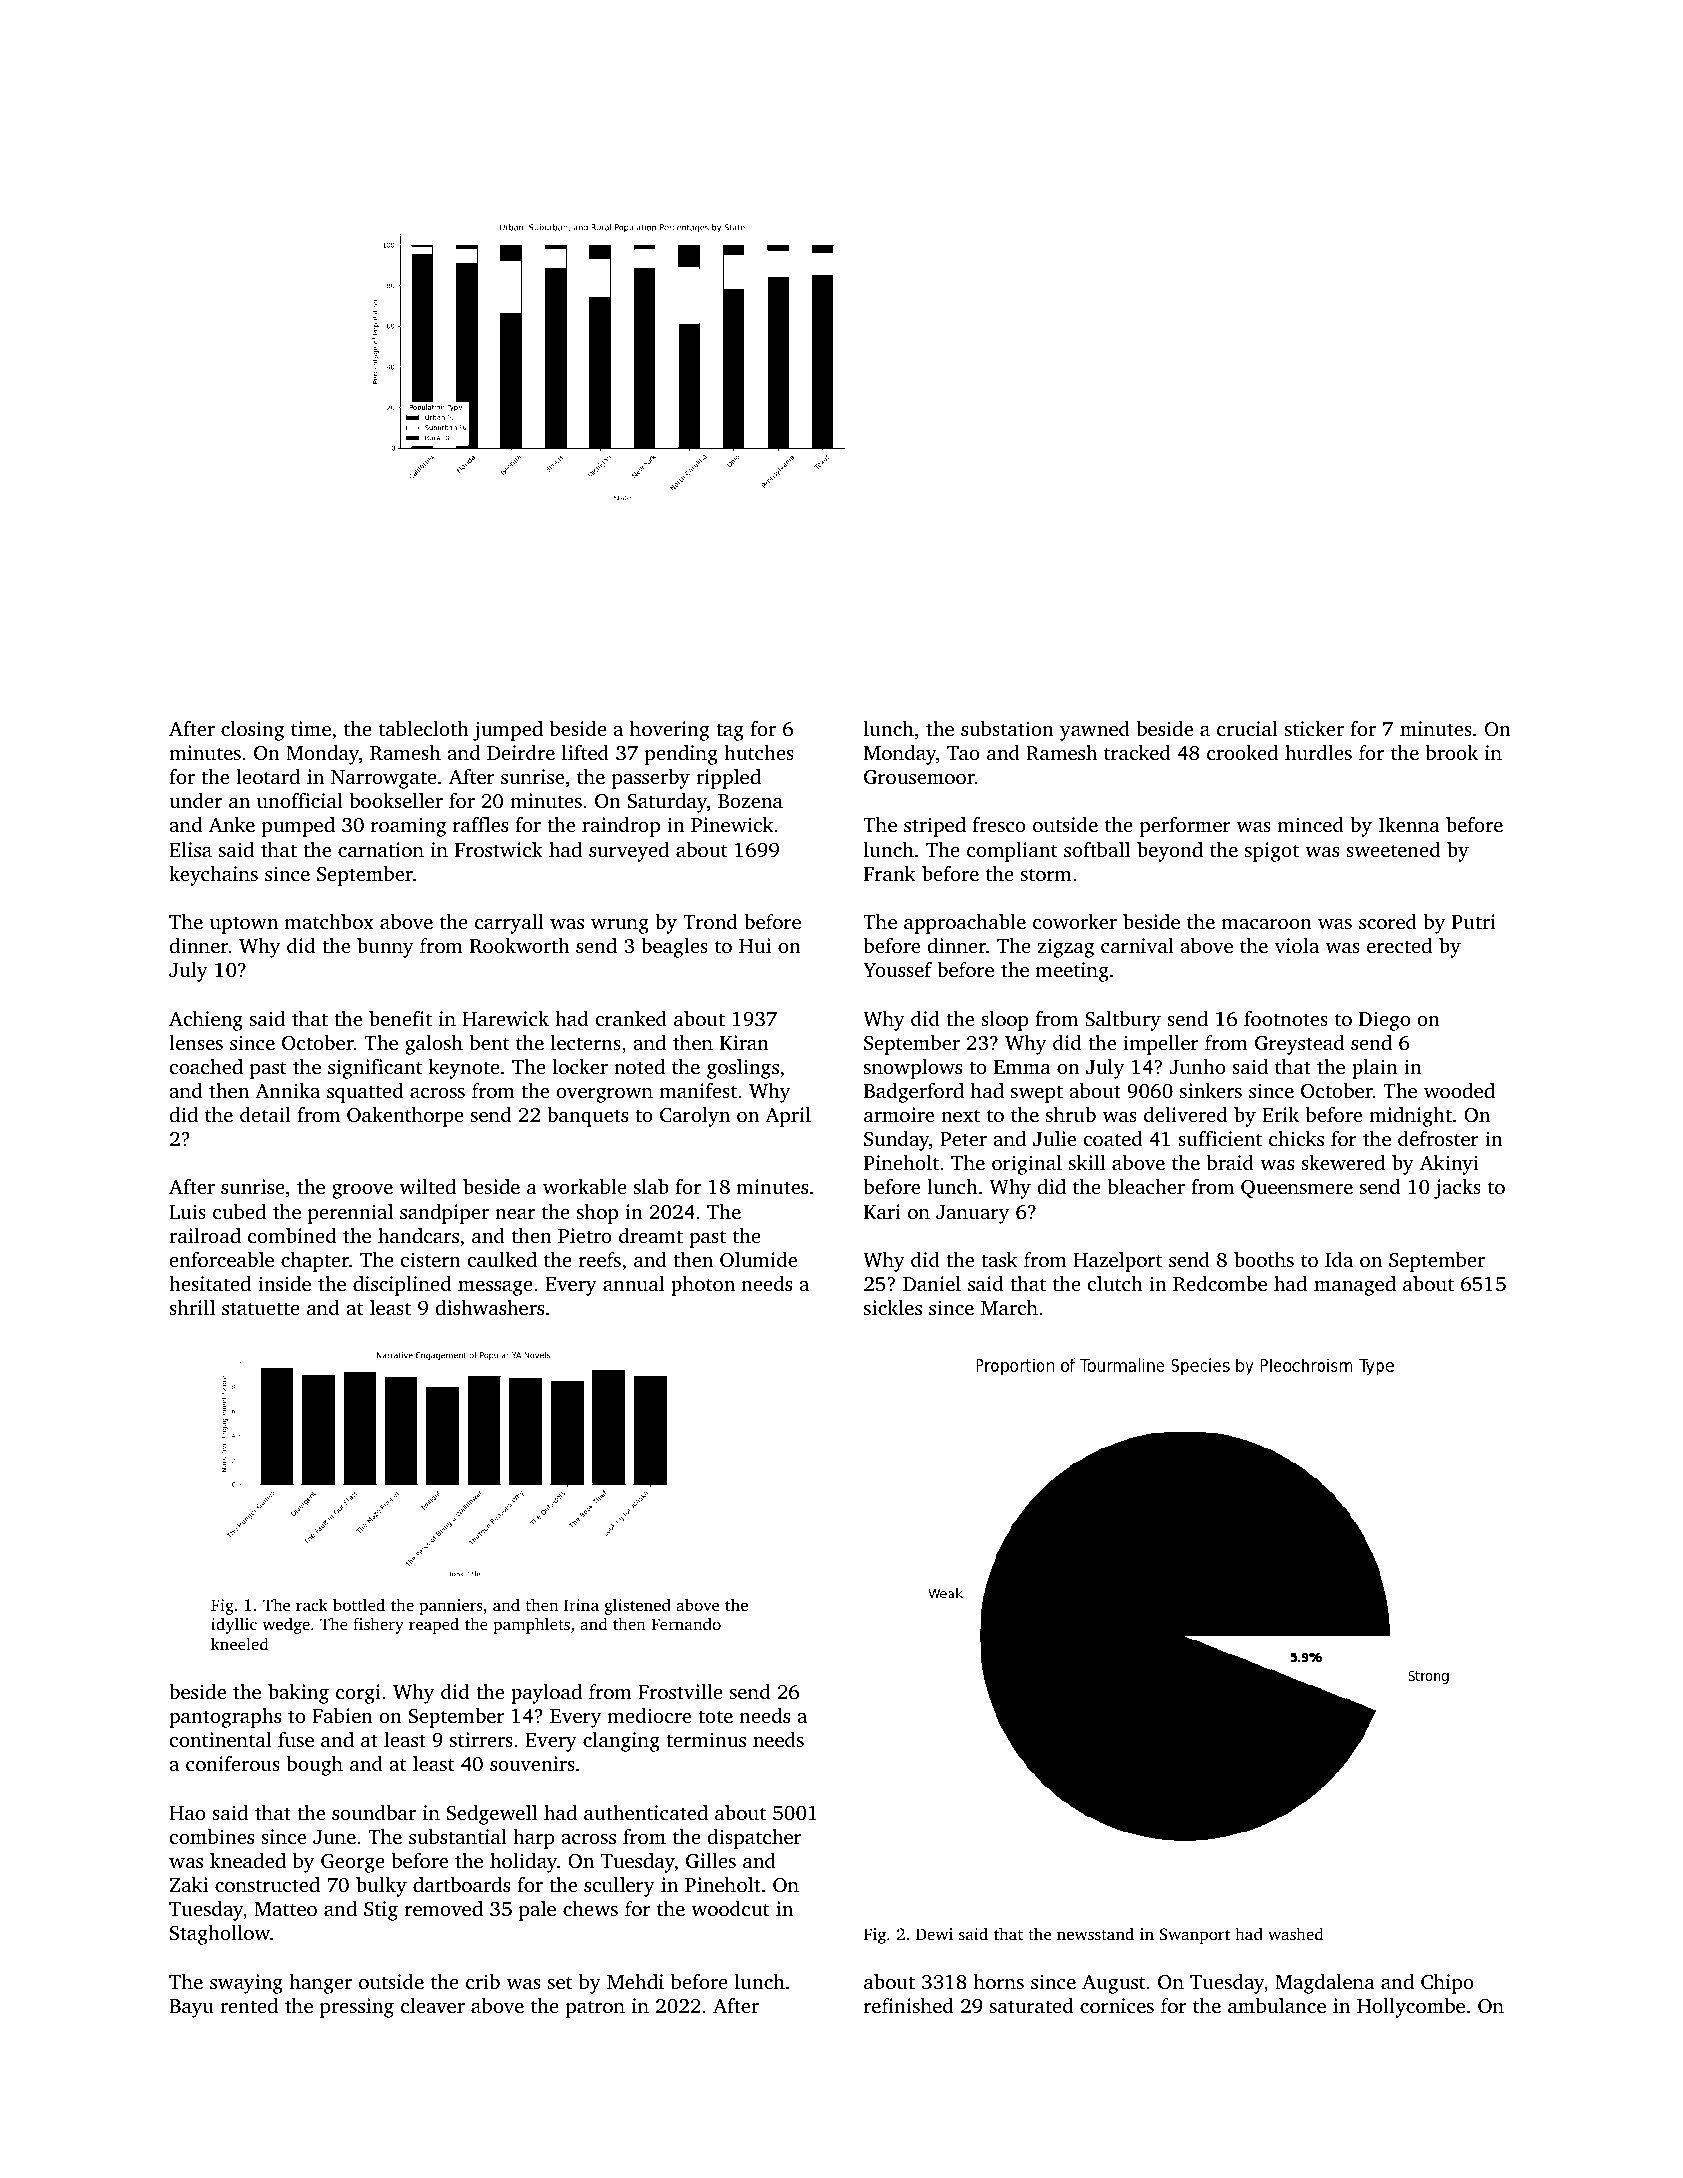  I want to click on managed, so click(1355, 1286).
